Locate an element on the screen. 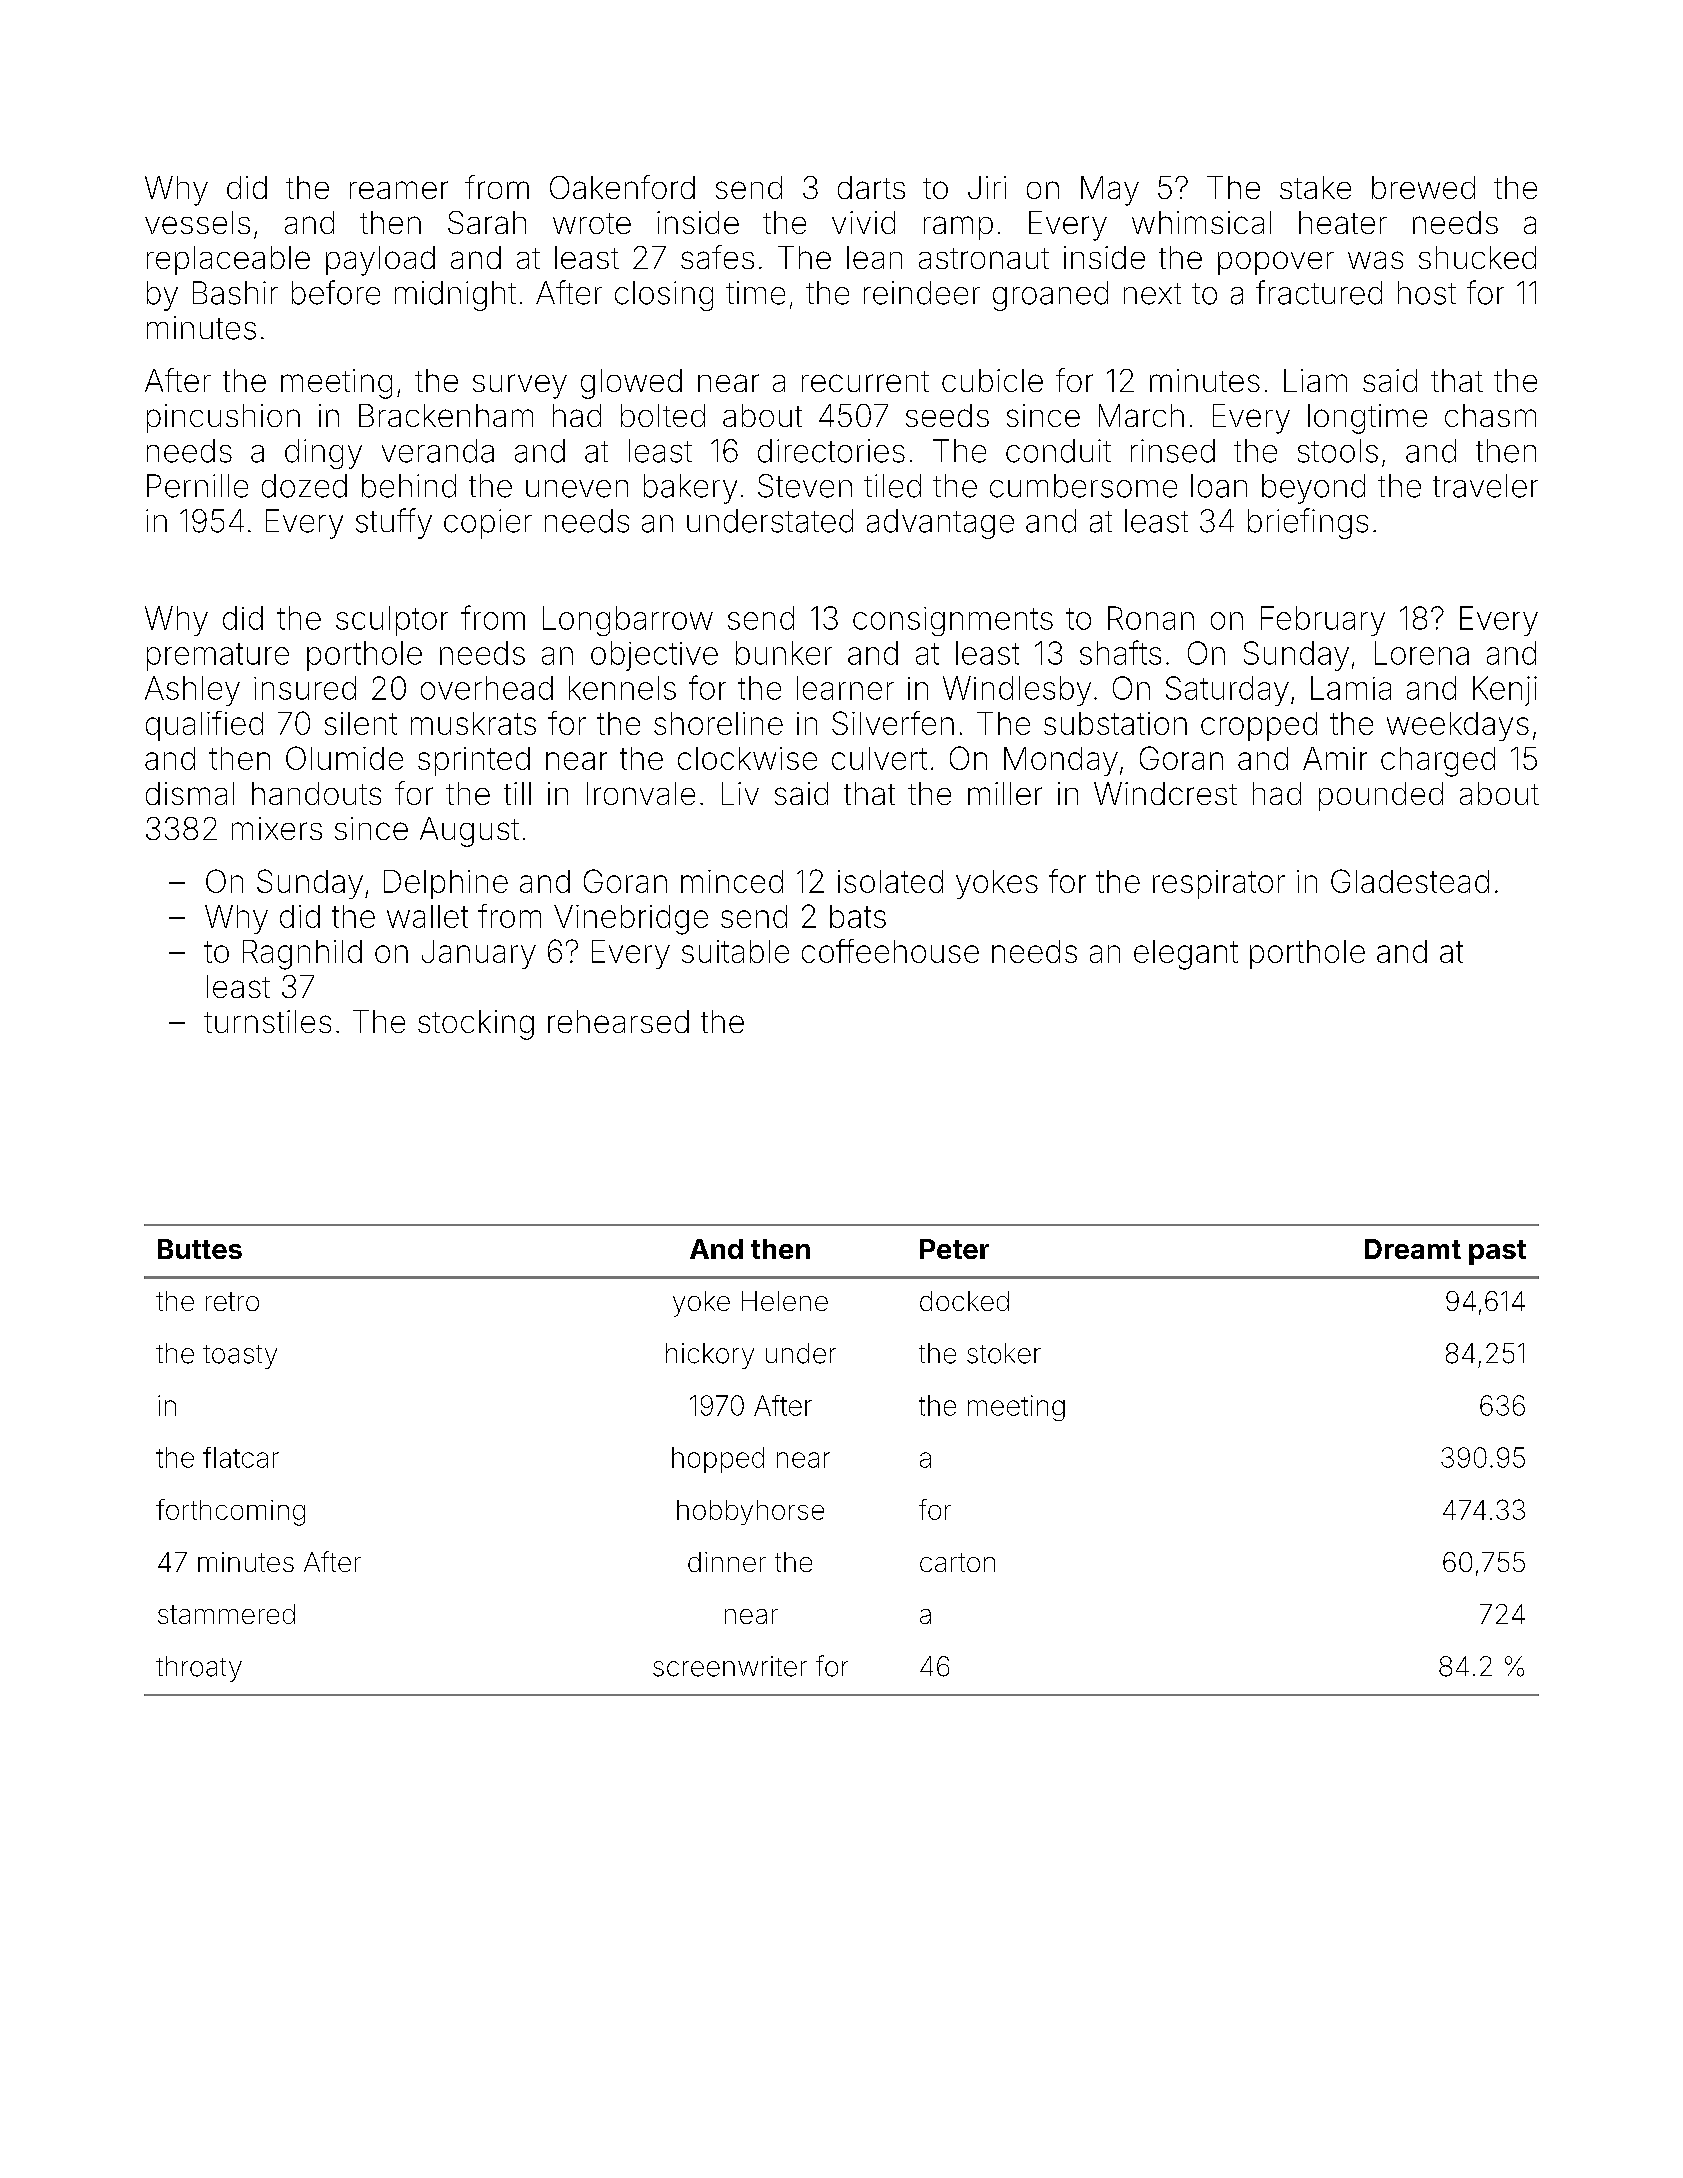 The image size is (1683, 2178). elegant is located at coordinates (1186, 955).
